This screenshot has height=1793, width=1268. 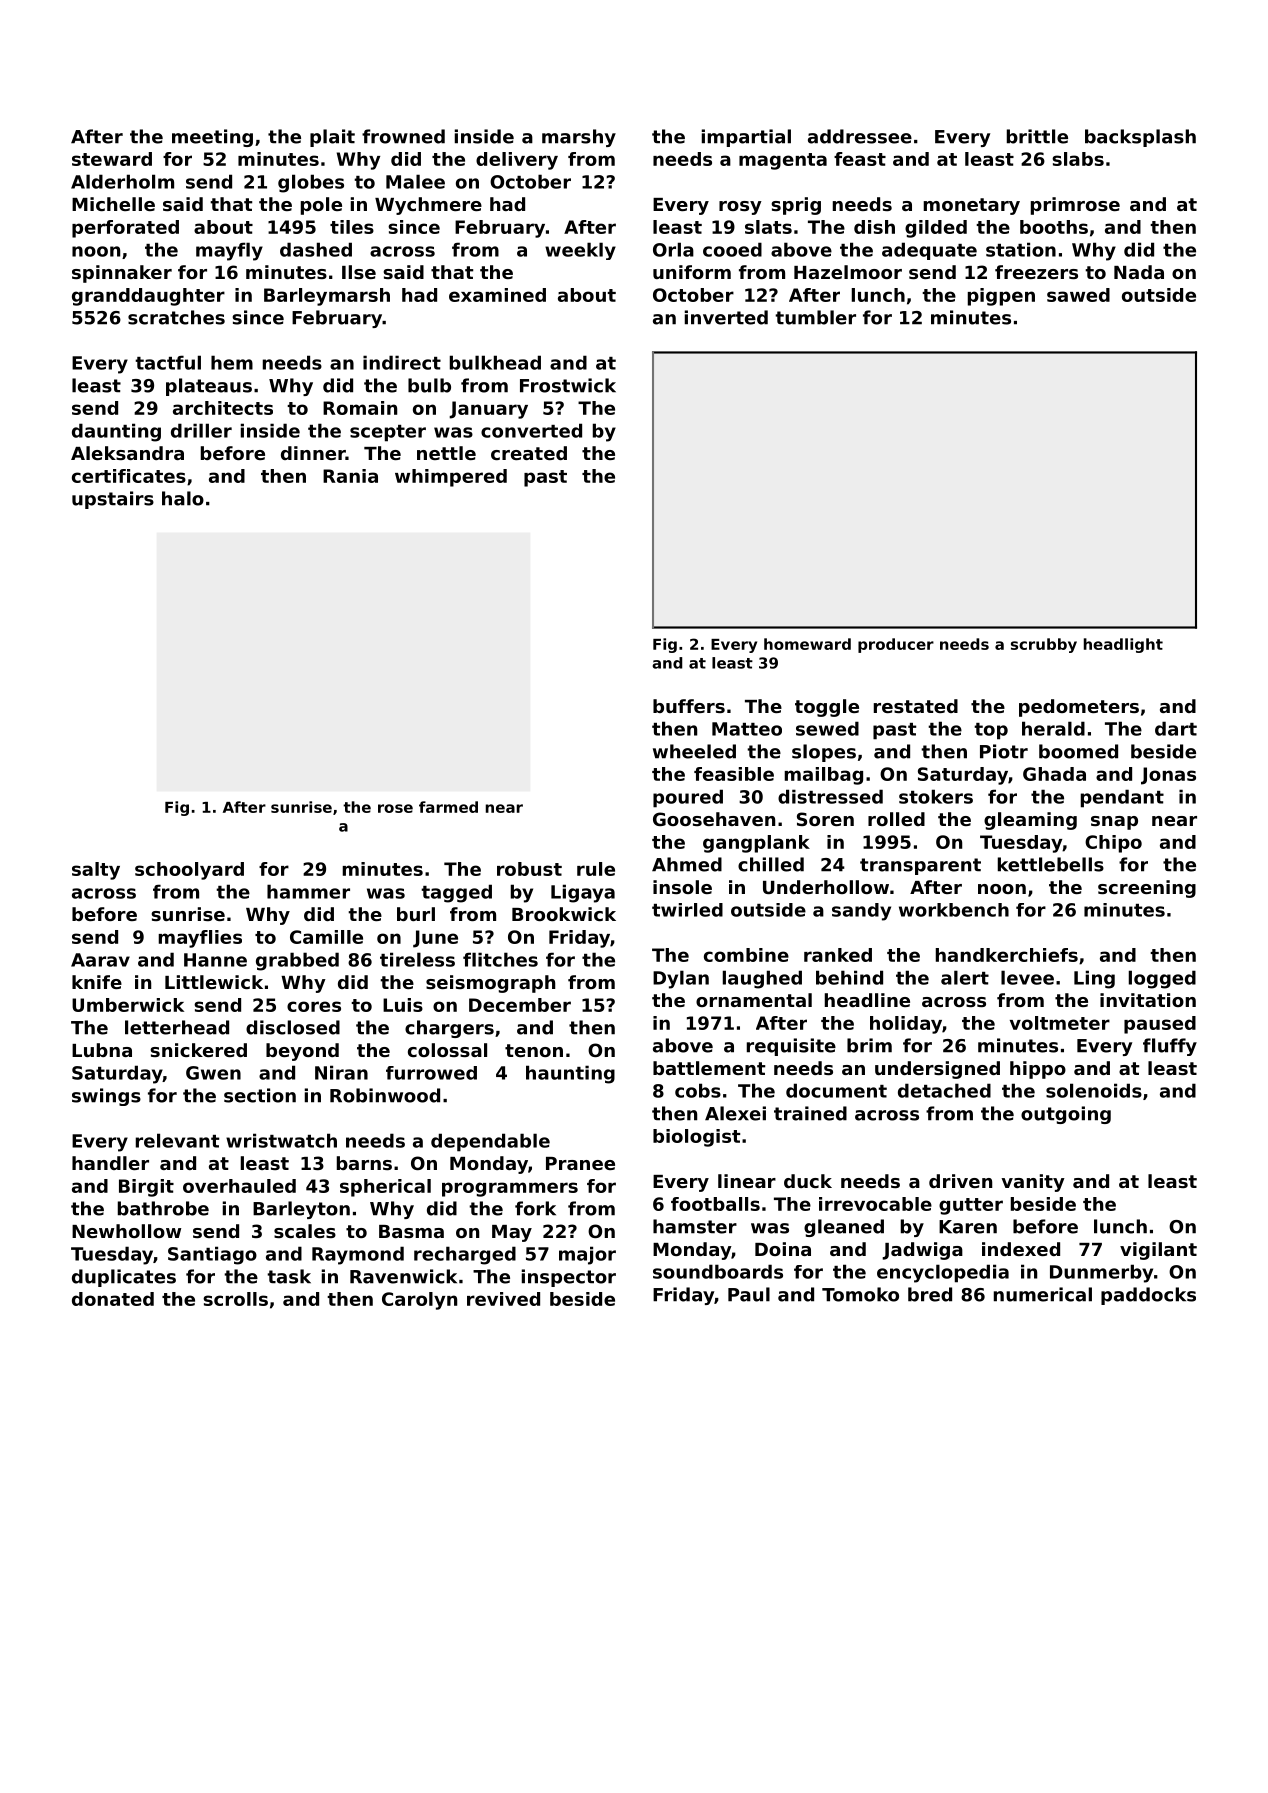 What do you see at coordinates (163, 1208) in the screenshot?
I see `bathrobe` at bounding box center [163, 1208].
